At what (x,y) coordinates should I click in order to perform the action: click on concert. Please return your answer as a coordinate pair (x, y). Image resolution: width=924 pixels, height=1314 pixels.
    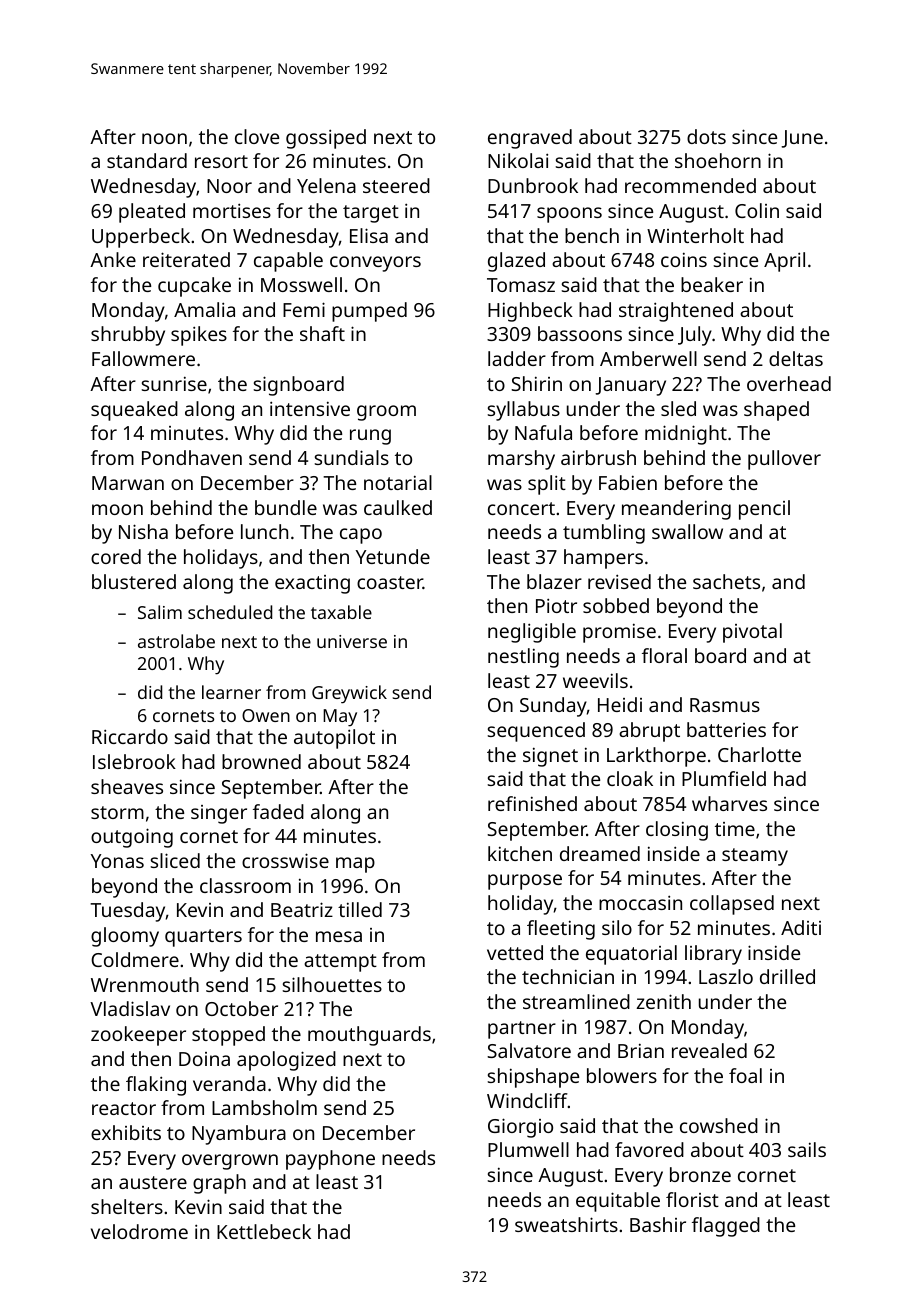
    Looking at the image, I should click on (521, 508).
